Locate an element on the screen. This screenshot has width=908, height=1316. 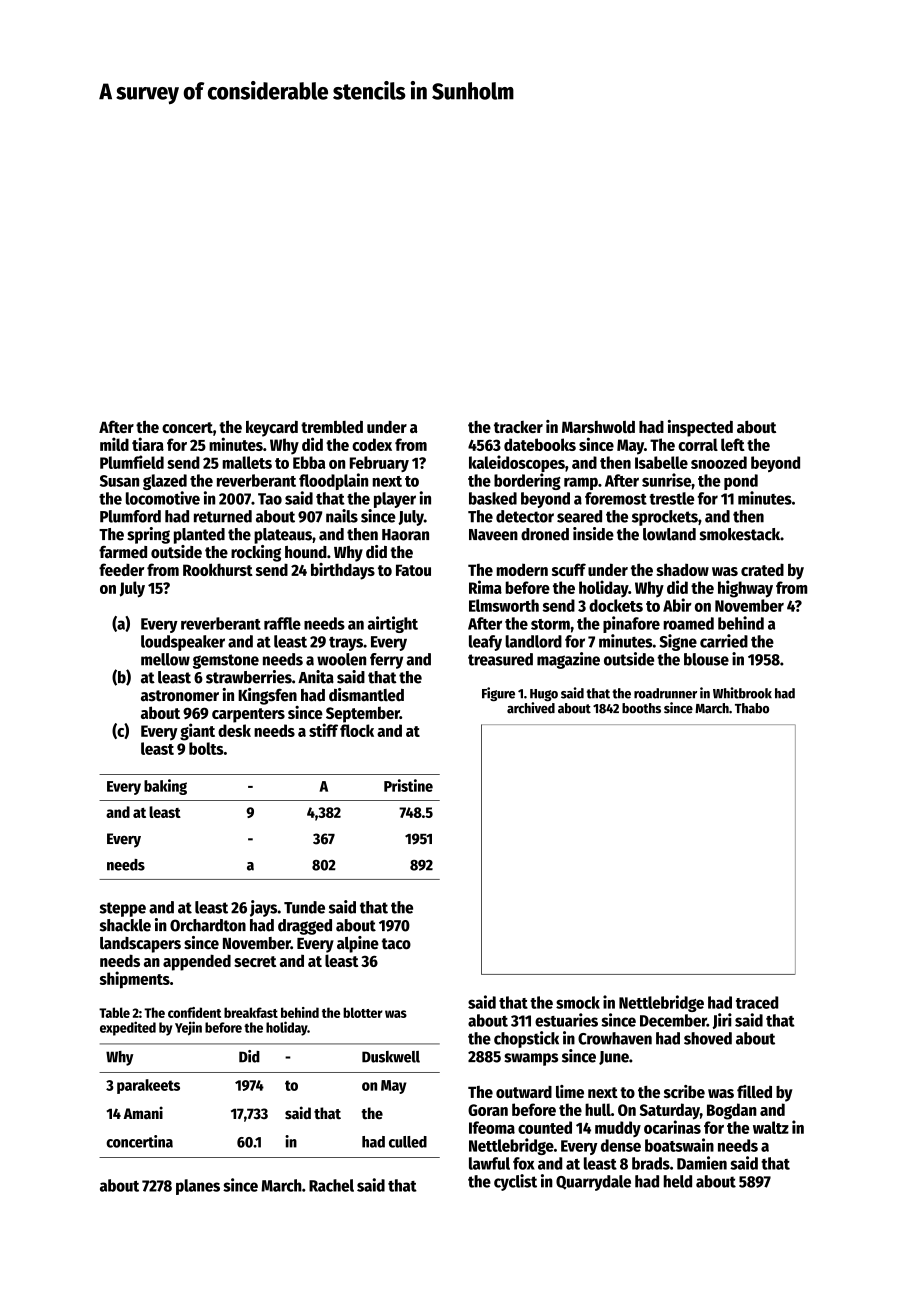
Pristine is located at coordinates (408, 785).
